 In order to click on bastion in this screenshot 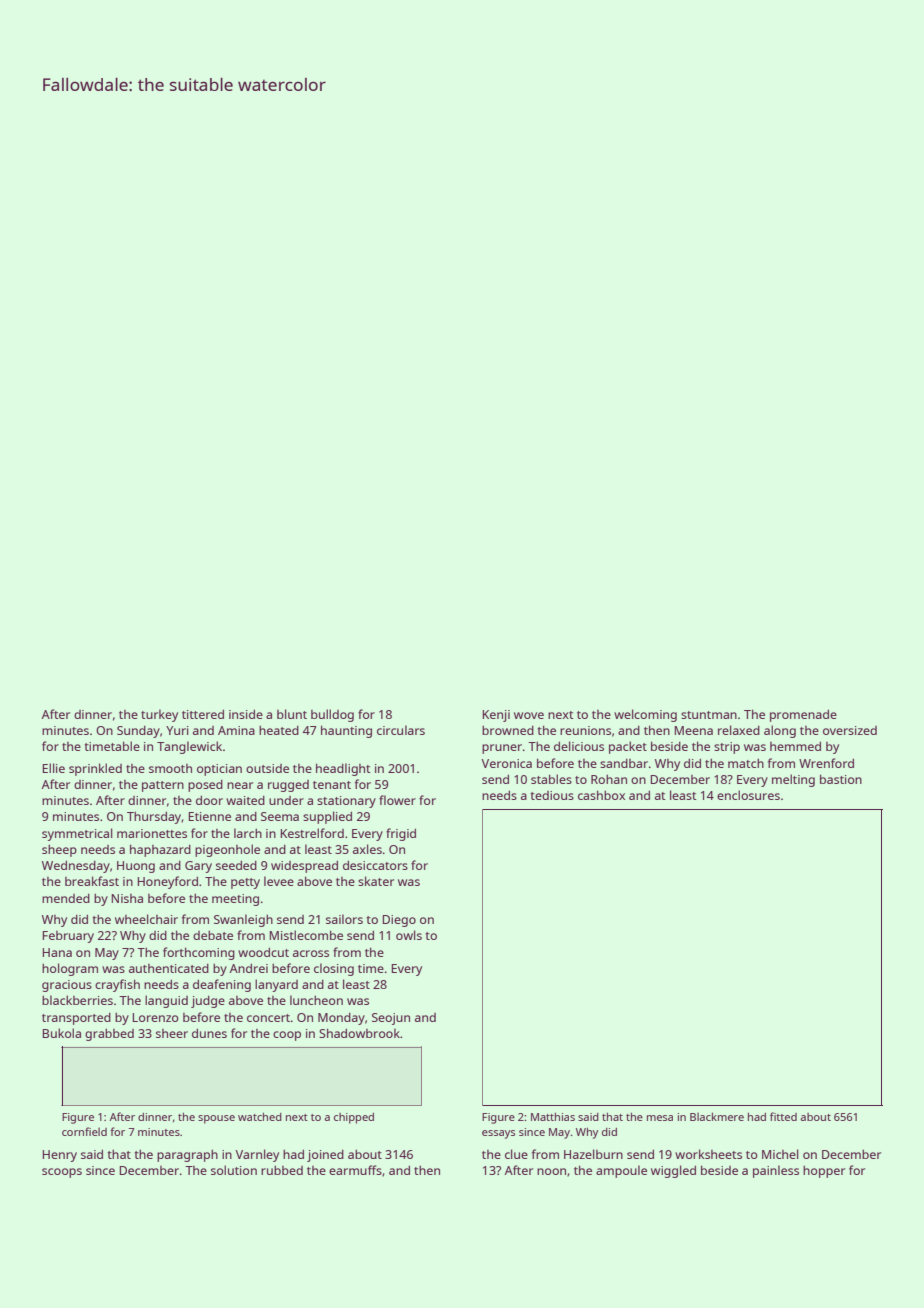, I will do `click(841, 779)`.
